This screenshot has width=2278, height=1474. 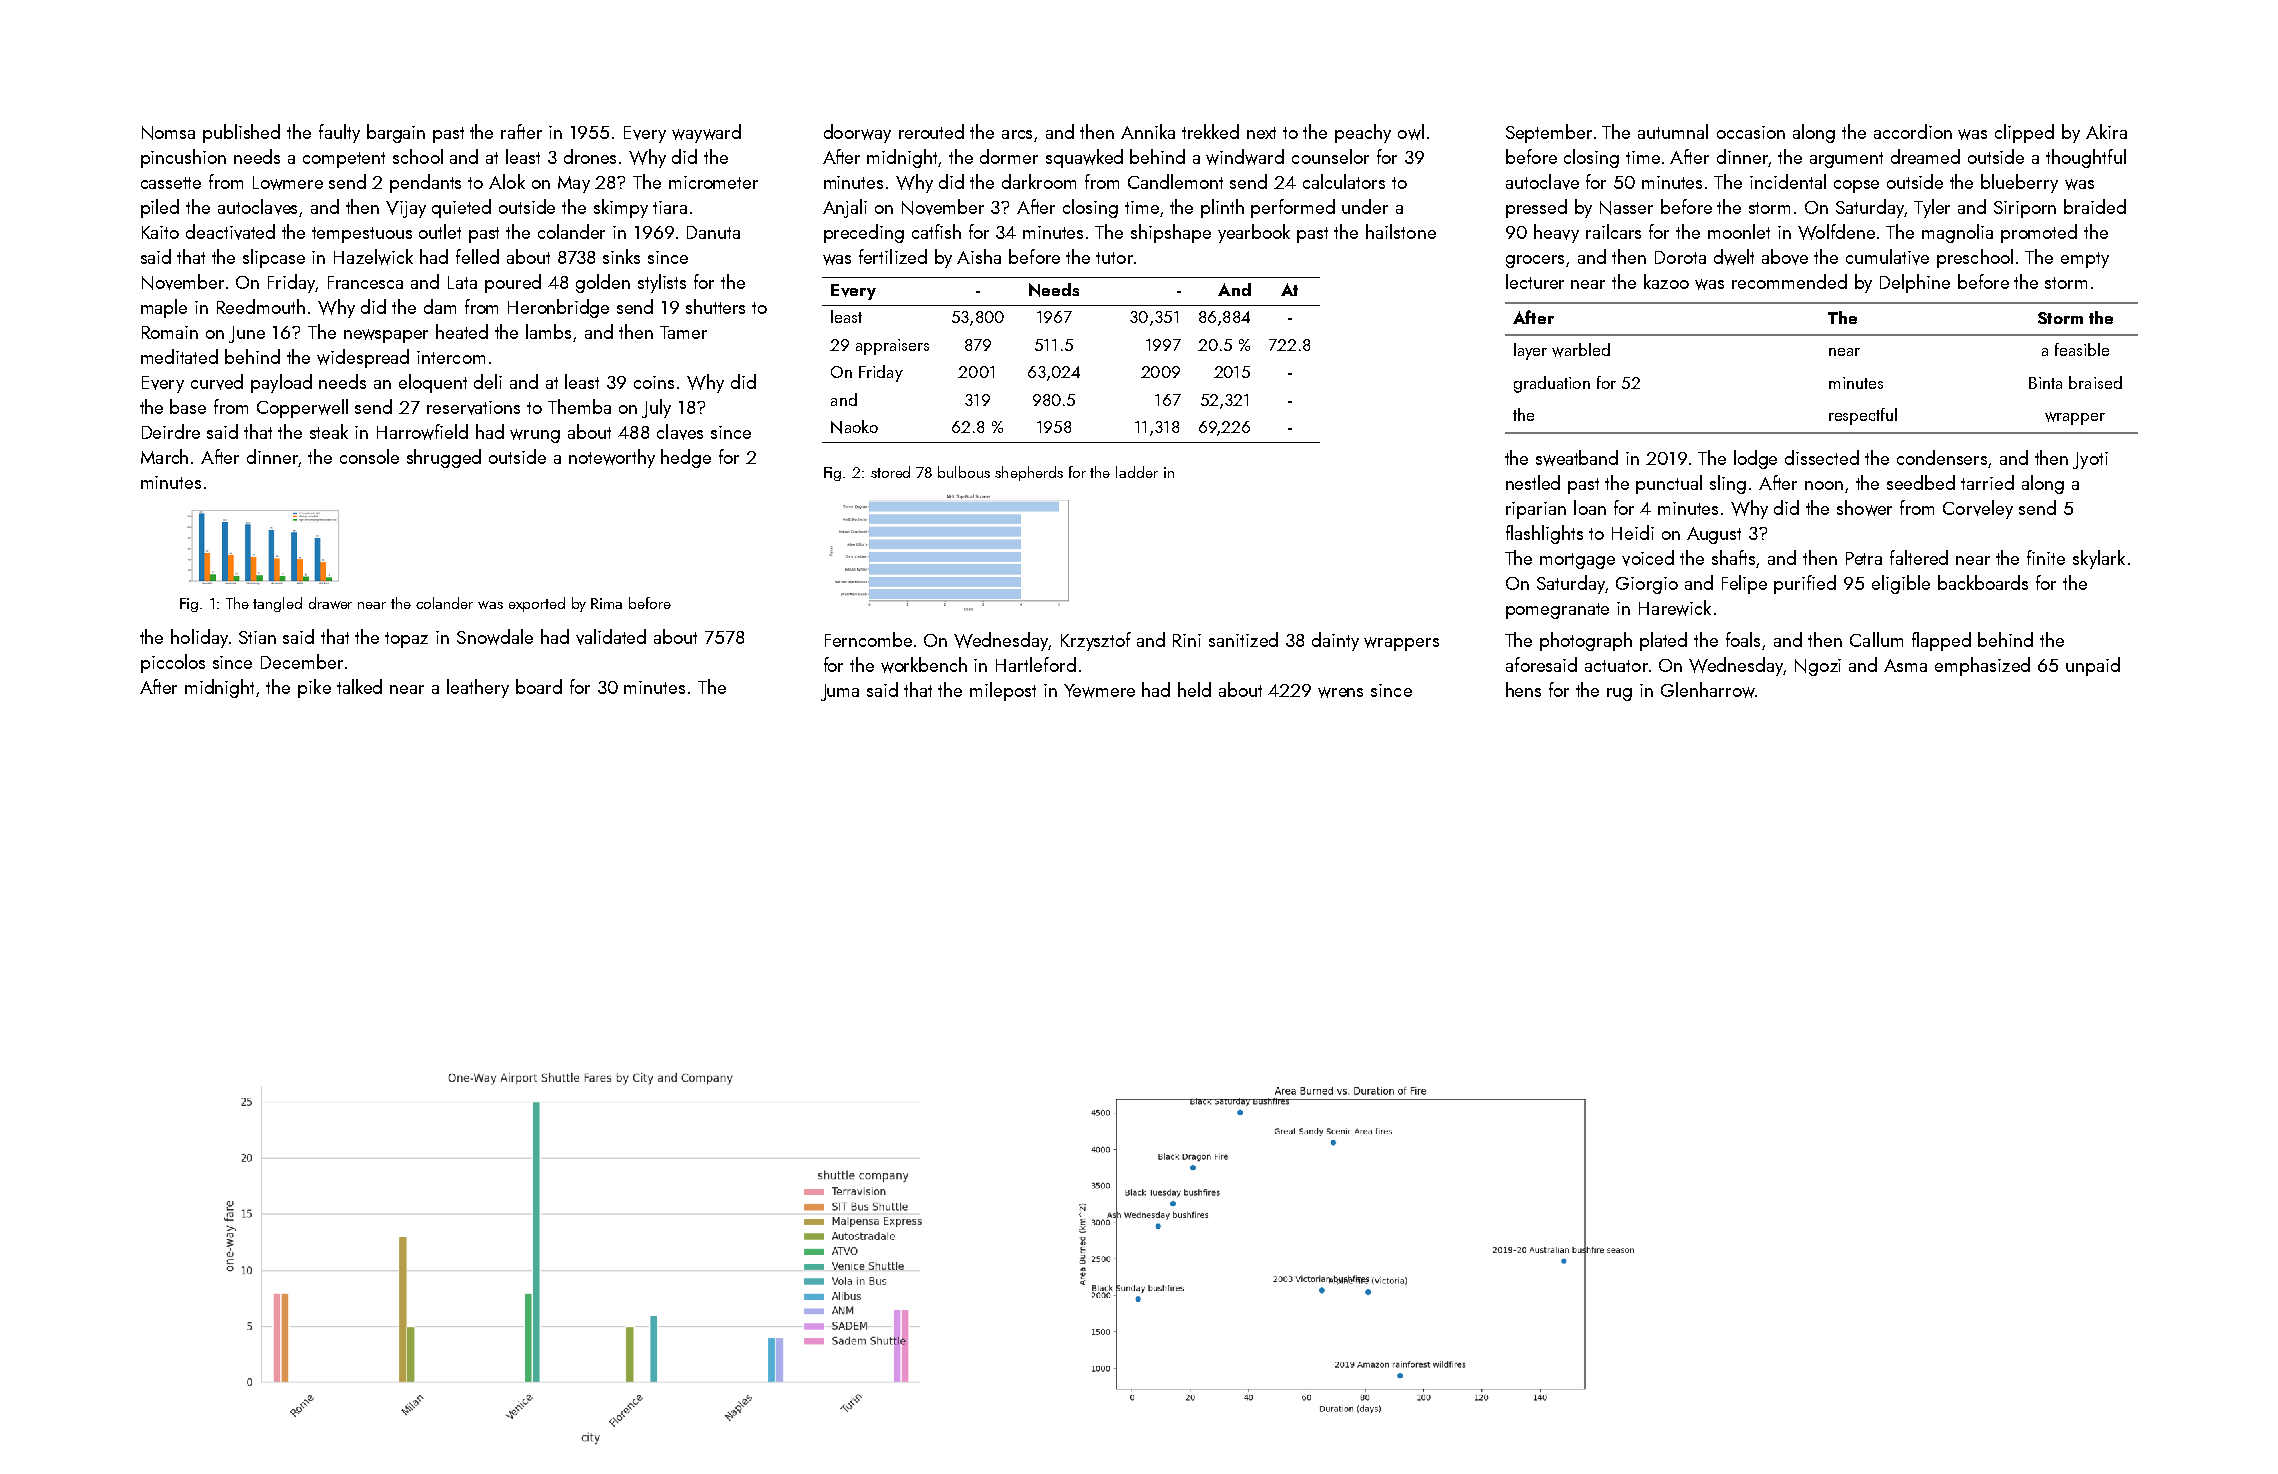 I want to click on exported, so click(x=537, y=604).
